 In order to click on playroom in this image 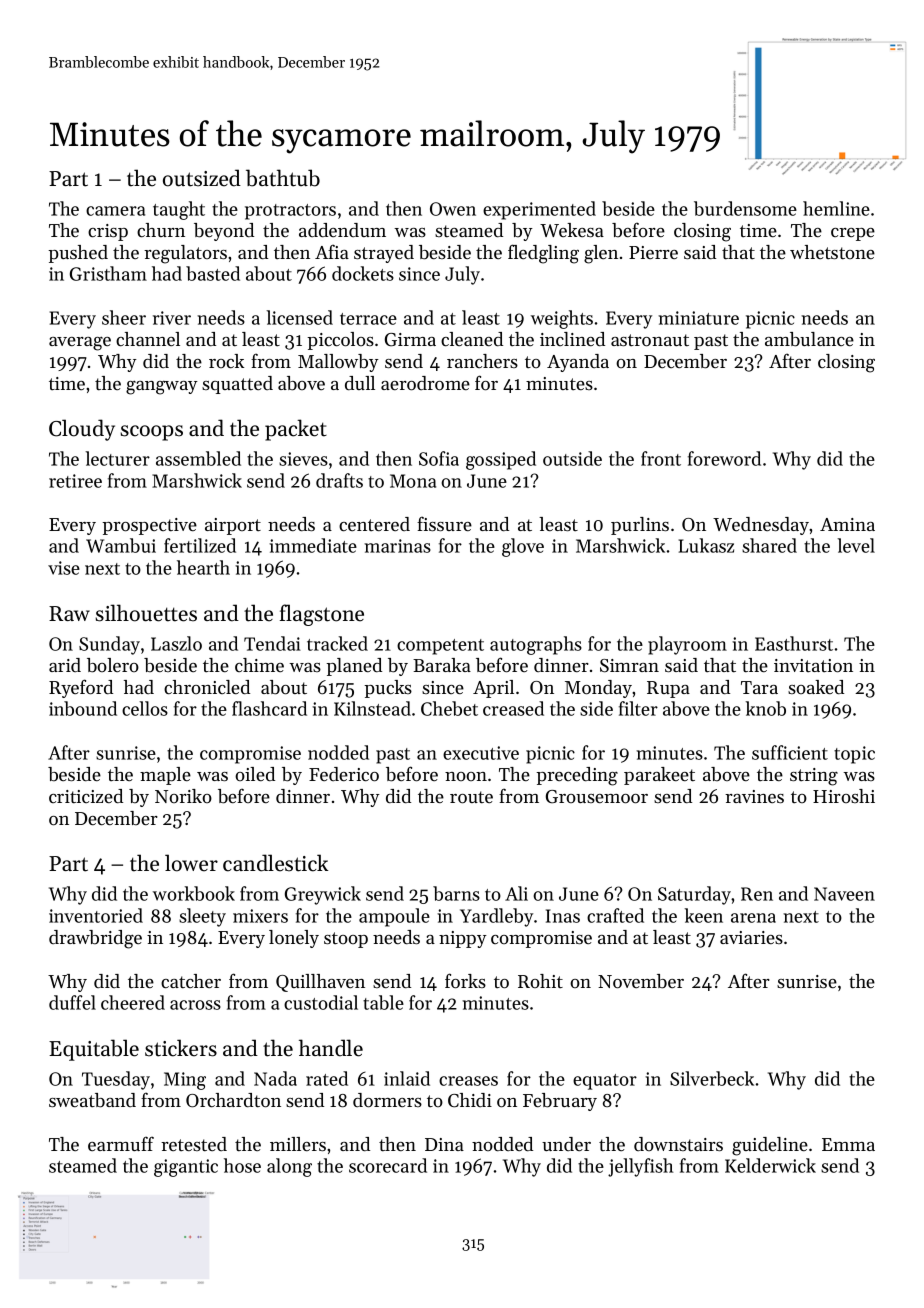, I will do `click(687, 645)`.
